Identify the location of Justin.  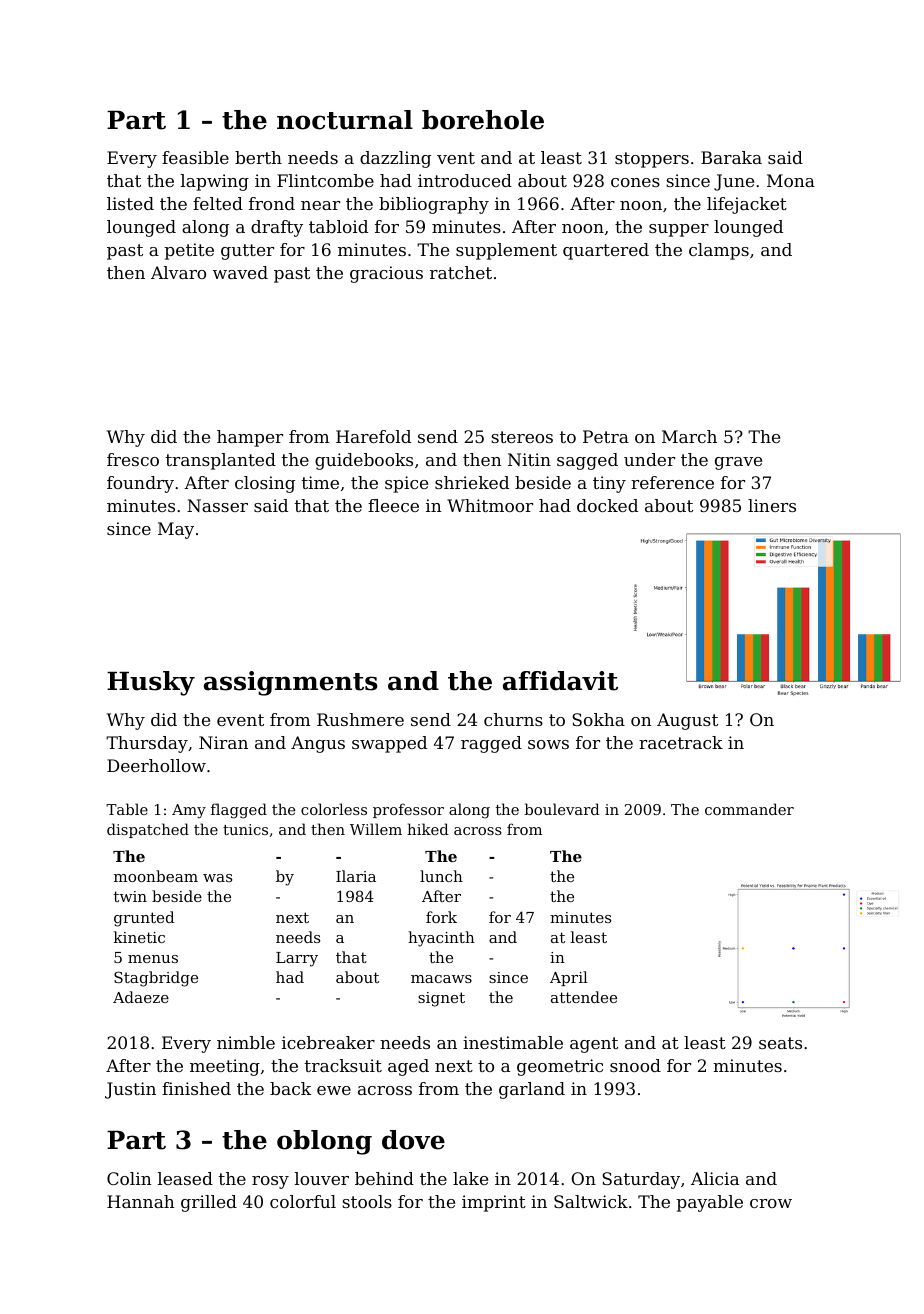
(130, 1090).
